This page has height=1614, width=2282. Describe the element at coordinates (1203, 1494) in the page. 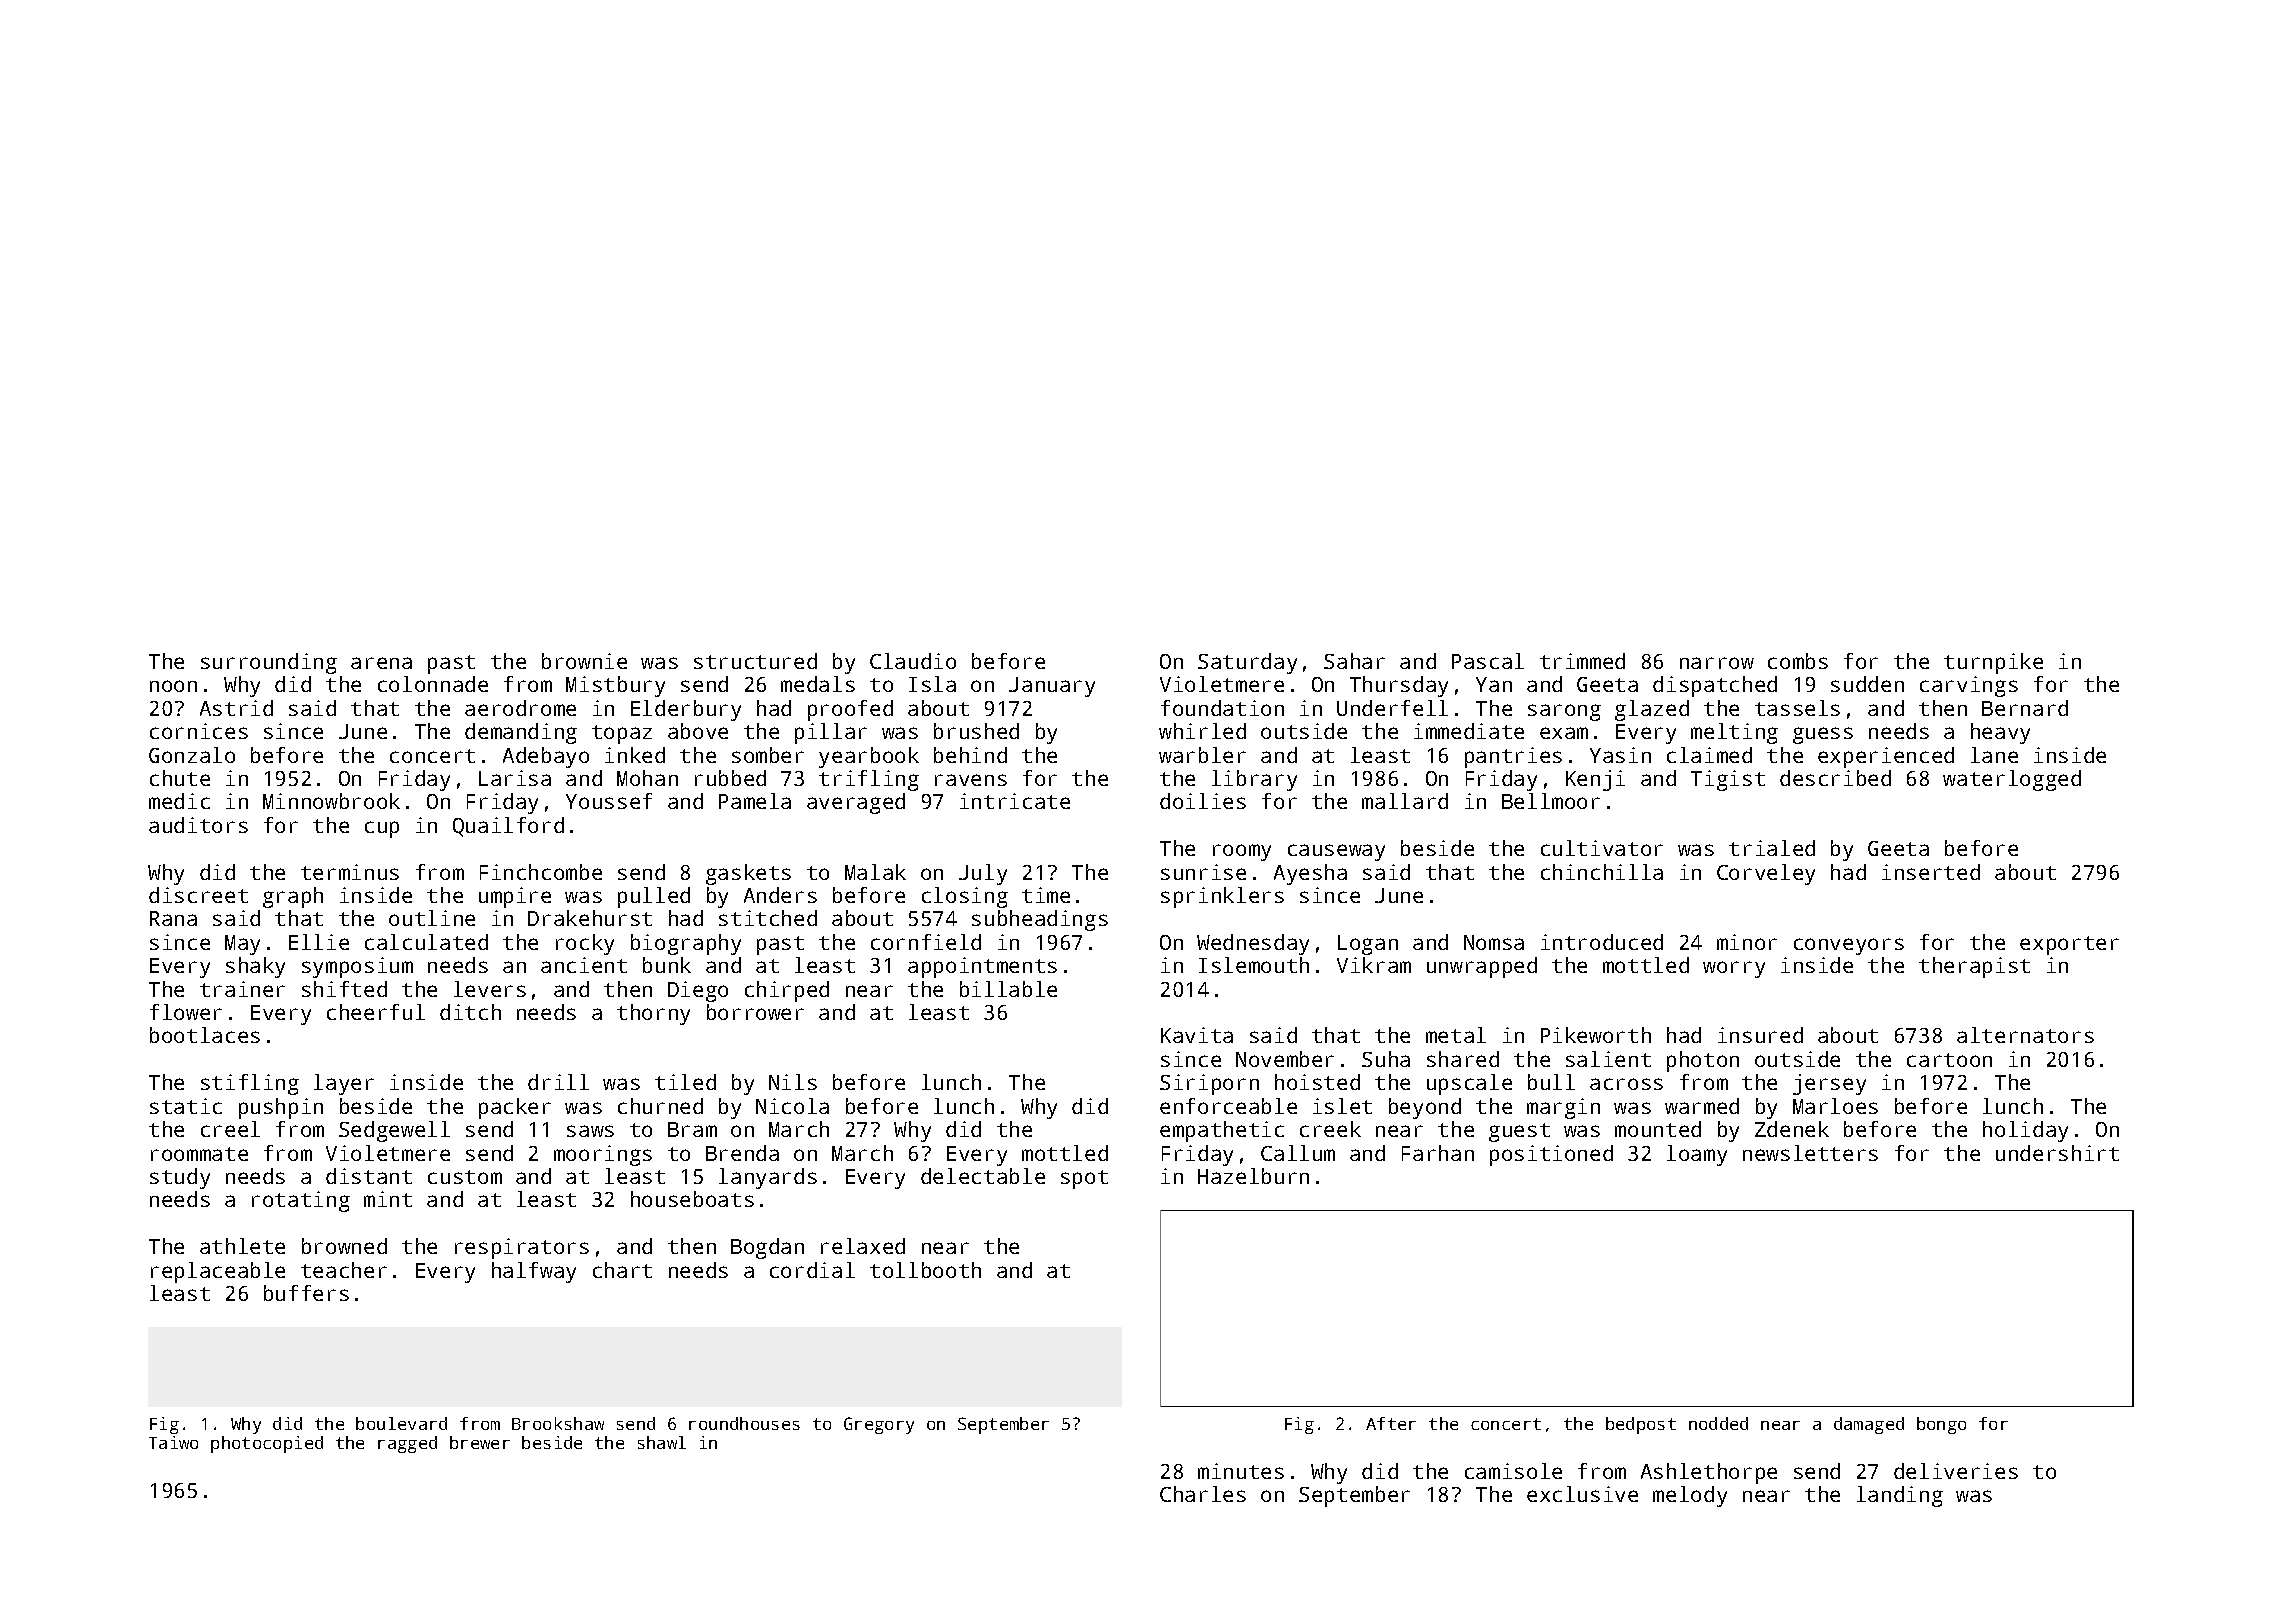

I see `Charles` at that location.
